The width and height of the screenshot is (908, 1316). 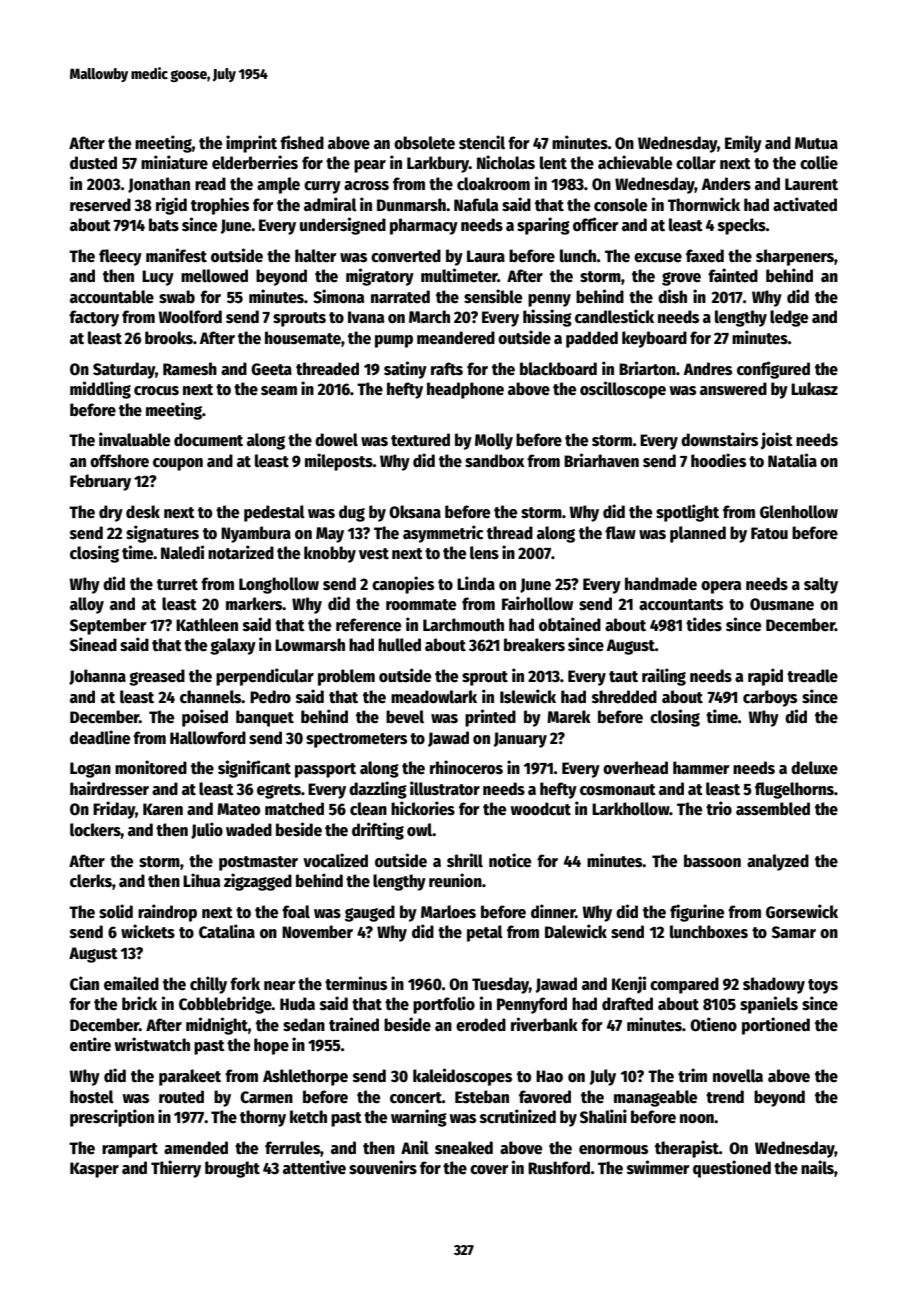 I want to click on factory, so click(x=94, y=318).
